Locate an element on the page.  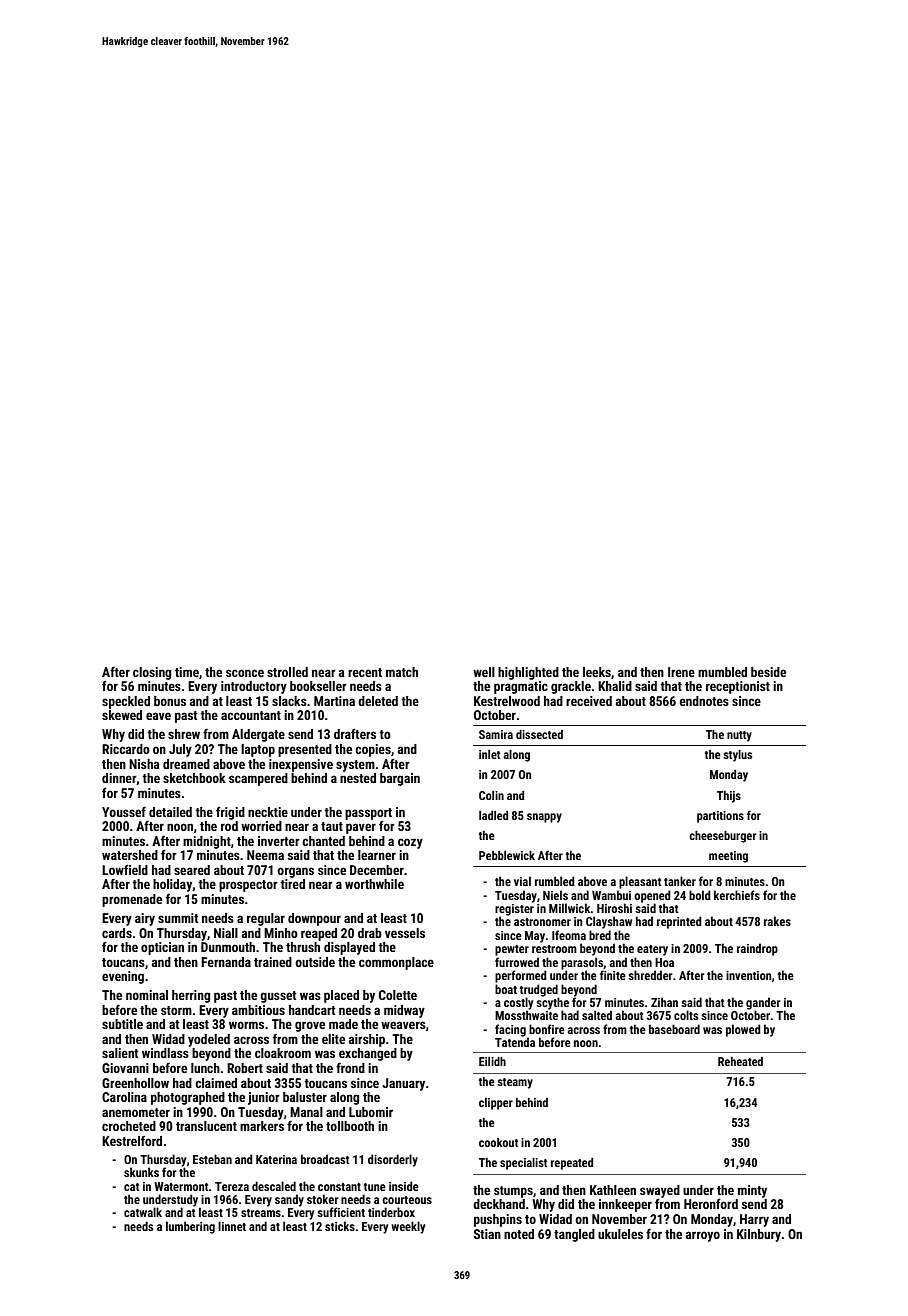
beside is located at coordinates (768, 672).
